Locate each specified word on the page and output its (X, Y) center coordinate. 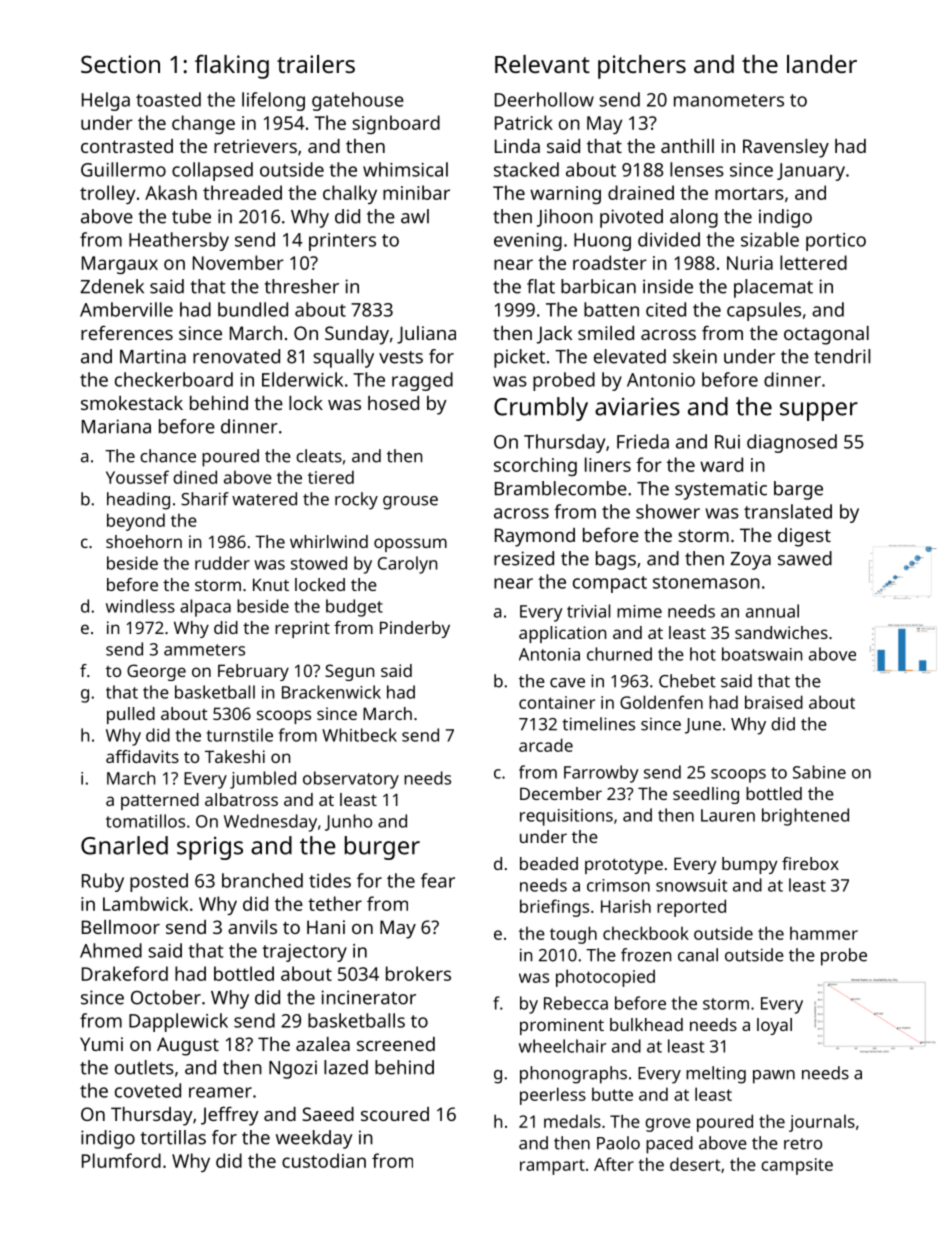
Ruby (103, 882)
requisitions (566, 817)
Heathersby (179, 241)
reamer (220, 1092)
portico (836, 242)
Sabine (819, 772)
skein (695, 356)
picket (519, 358)
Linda (517, 146)
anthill (687, 146)
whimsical (405, 169)
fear (438, 880)
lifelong (273, 101)
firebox (810, 863)
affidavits (142, 756)
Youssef (137, 477)
